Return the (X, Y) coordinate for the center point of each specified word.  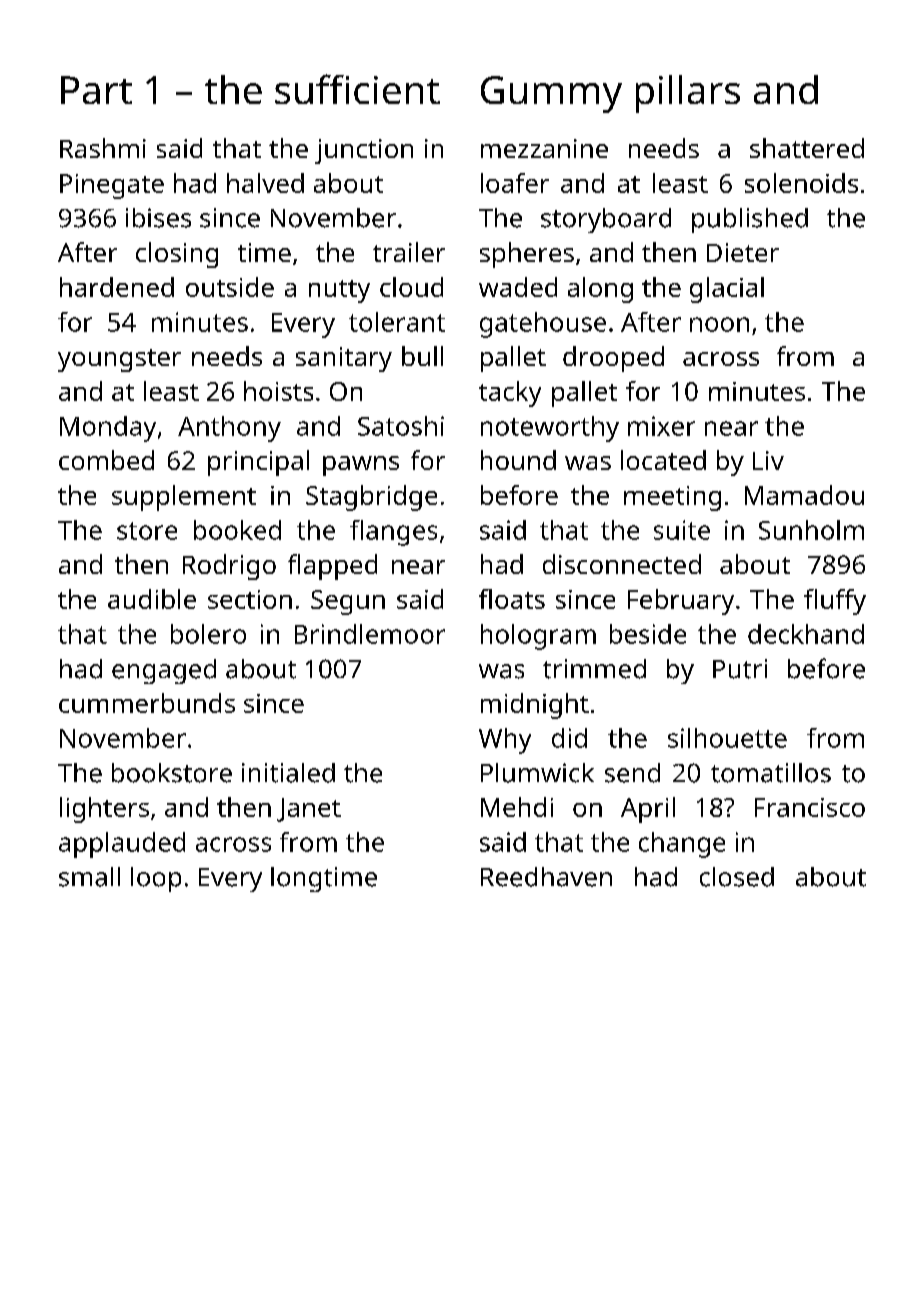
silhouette (727, 738)
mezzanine (544, 148)
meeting (672, 498)
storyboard (606, 220)
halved (265, 183)
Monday (108, 429)
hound (518, 460)
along (600, 290)
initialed (288, 773)
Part (96, 90)
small (89, 877)
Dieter (743, 252)
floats (512, 599)
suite (682, 530)
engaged (164, 671)
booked (237, 530)
